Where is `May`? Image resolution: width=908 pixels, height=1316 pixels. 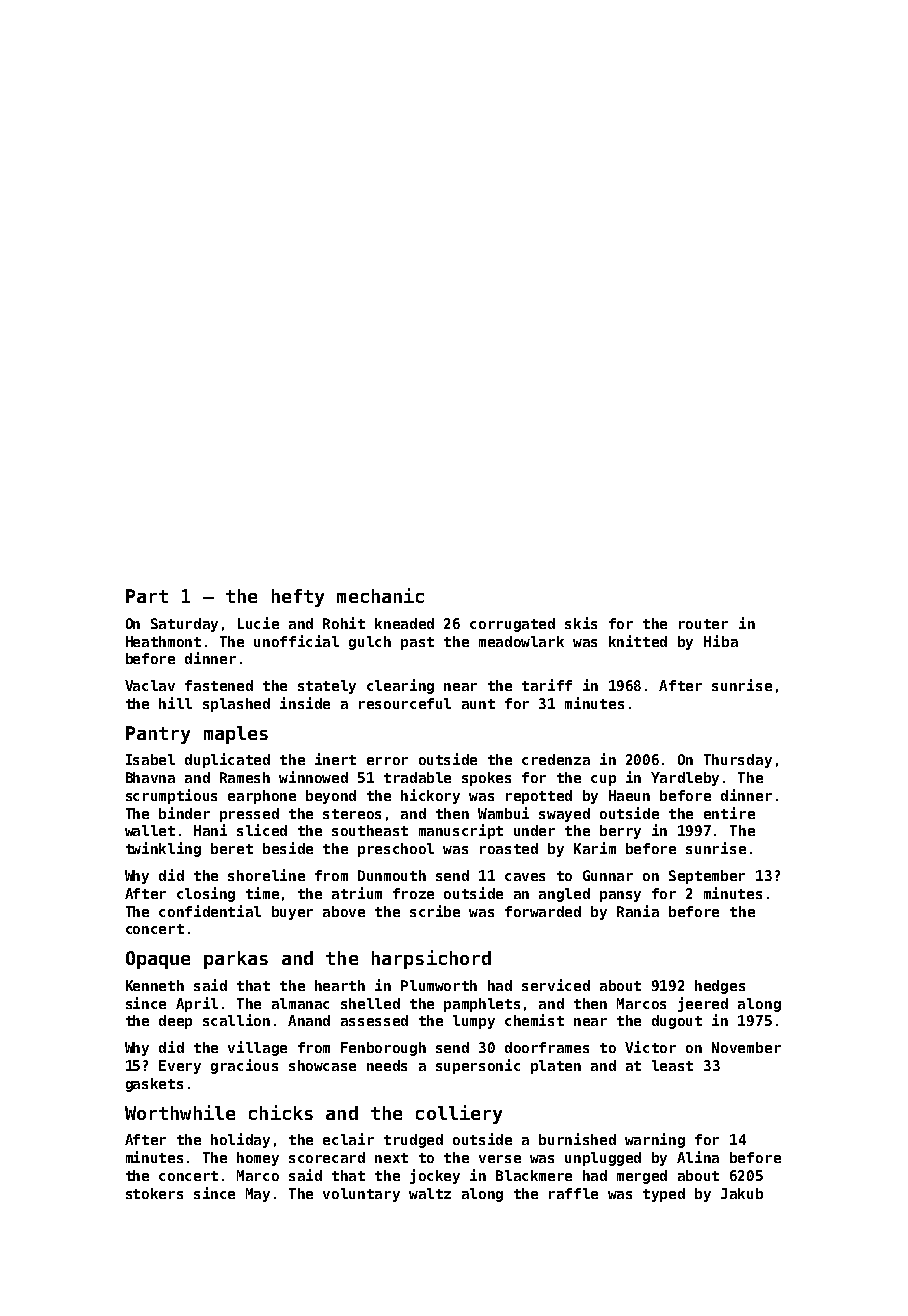 May is located at coordinates (258, 1195).
